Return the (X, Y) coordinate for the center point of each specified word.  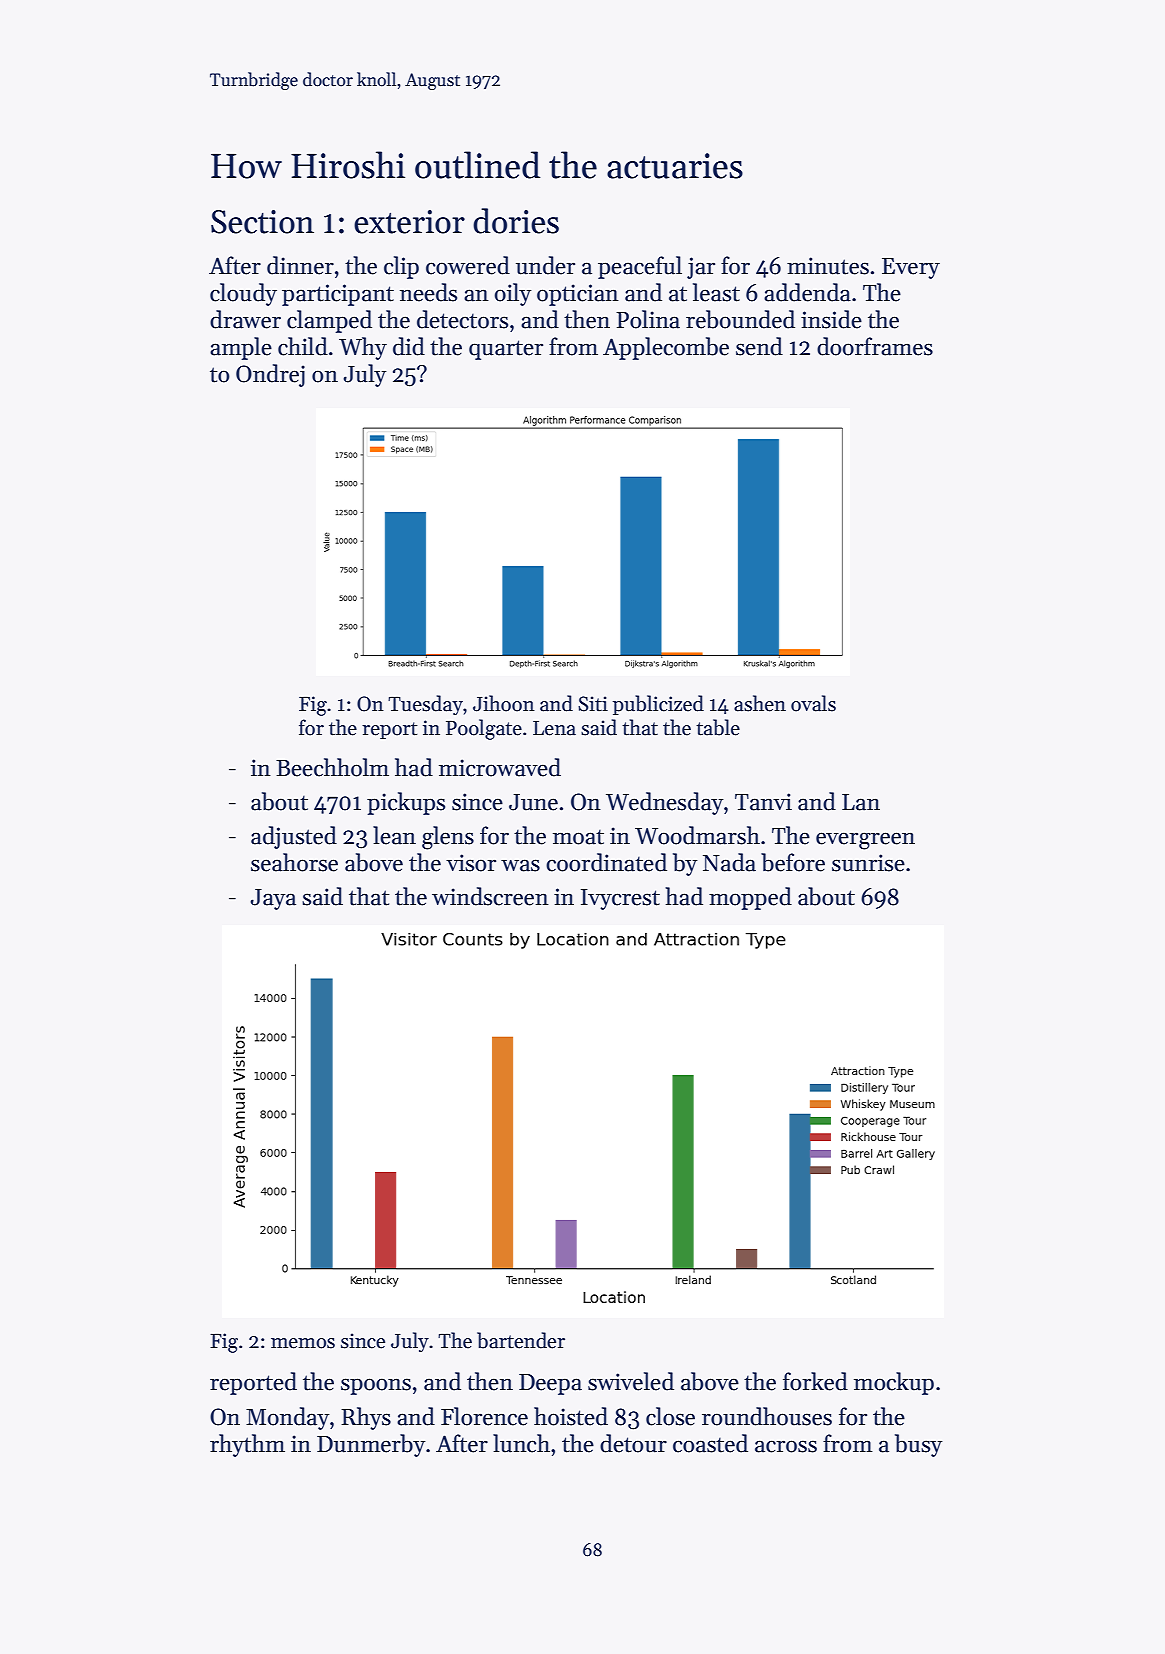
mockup (894, 1383)
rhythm (247, 1445)
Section (262, 222)
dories (516, 221)
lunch (521, 1443)
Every (911, 268)
